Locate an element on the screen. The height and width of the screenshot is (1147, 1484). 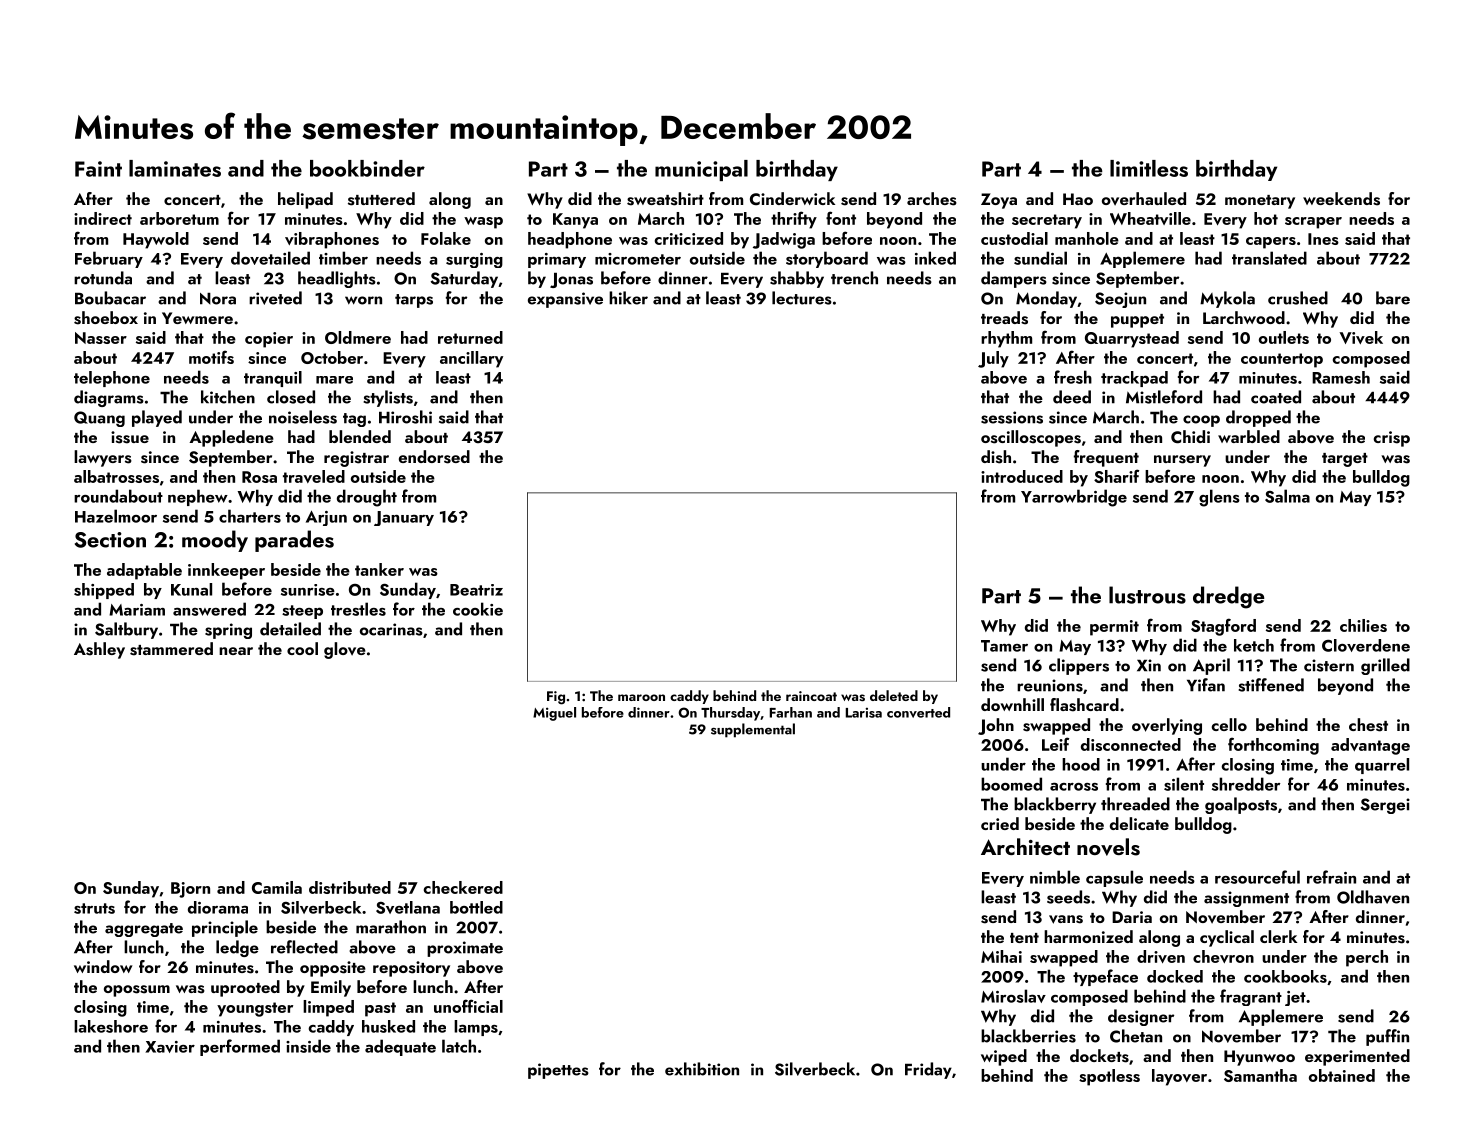
supplemental is located at coordinates (753, 730).
